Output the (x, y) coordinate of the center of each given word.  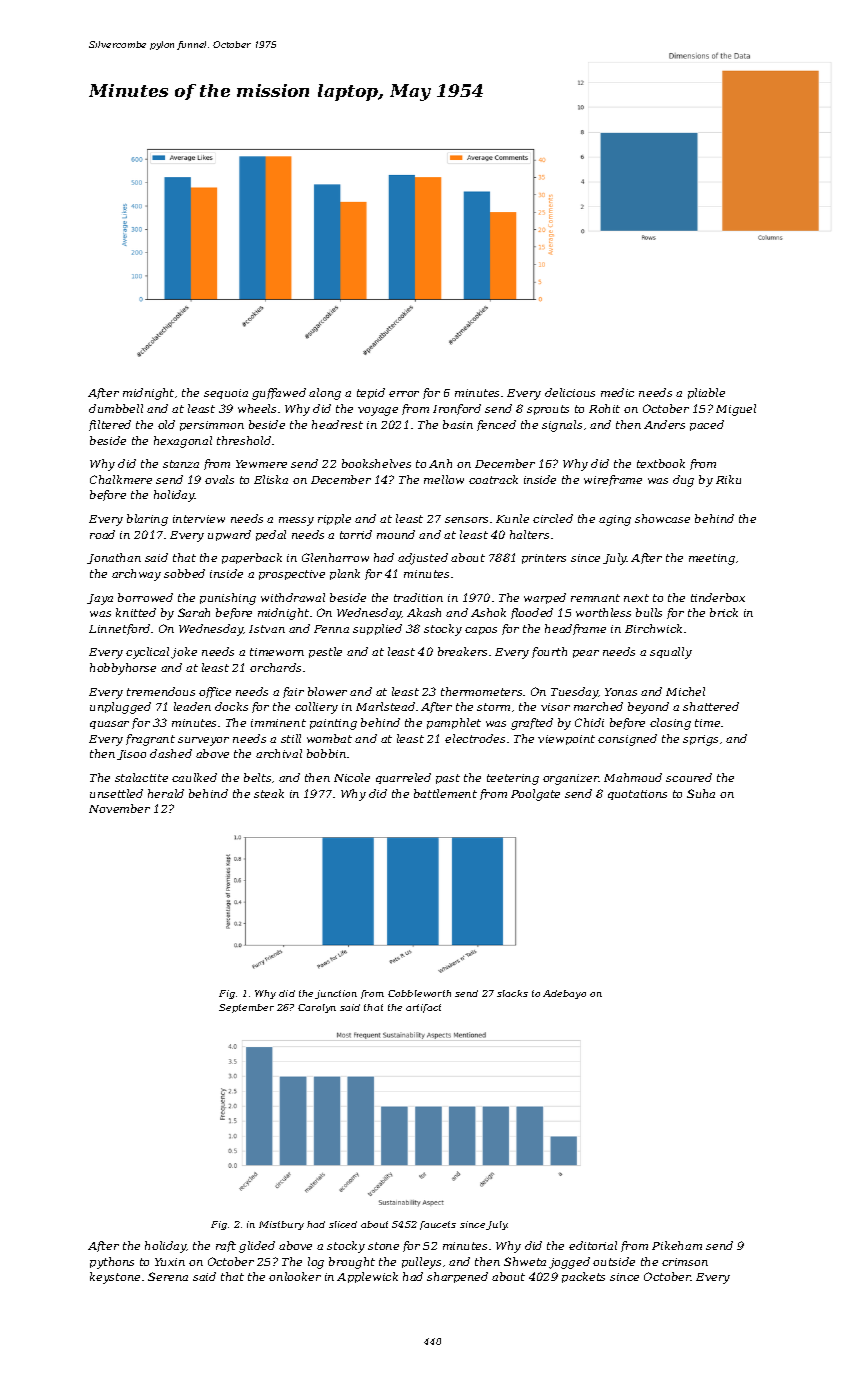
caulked (194, 777)
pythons (112, 1263)
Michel (685, 691)
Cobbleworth (419, 993)
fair (293, 692)
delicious (570, 392)
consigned (627, 740)
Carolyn (317, 1008)
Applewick (367, 1277)
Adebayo (564, 994)
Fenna (331, 629)
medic (617, 392)
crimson (685, 1262)
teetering (513, 779)
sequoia (226, 394)
